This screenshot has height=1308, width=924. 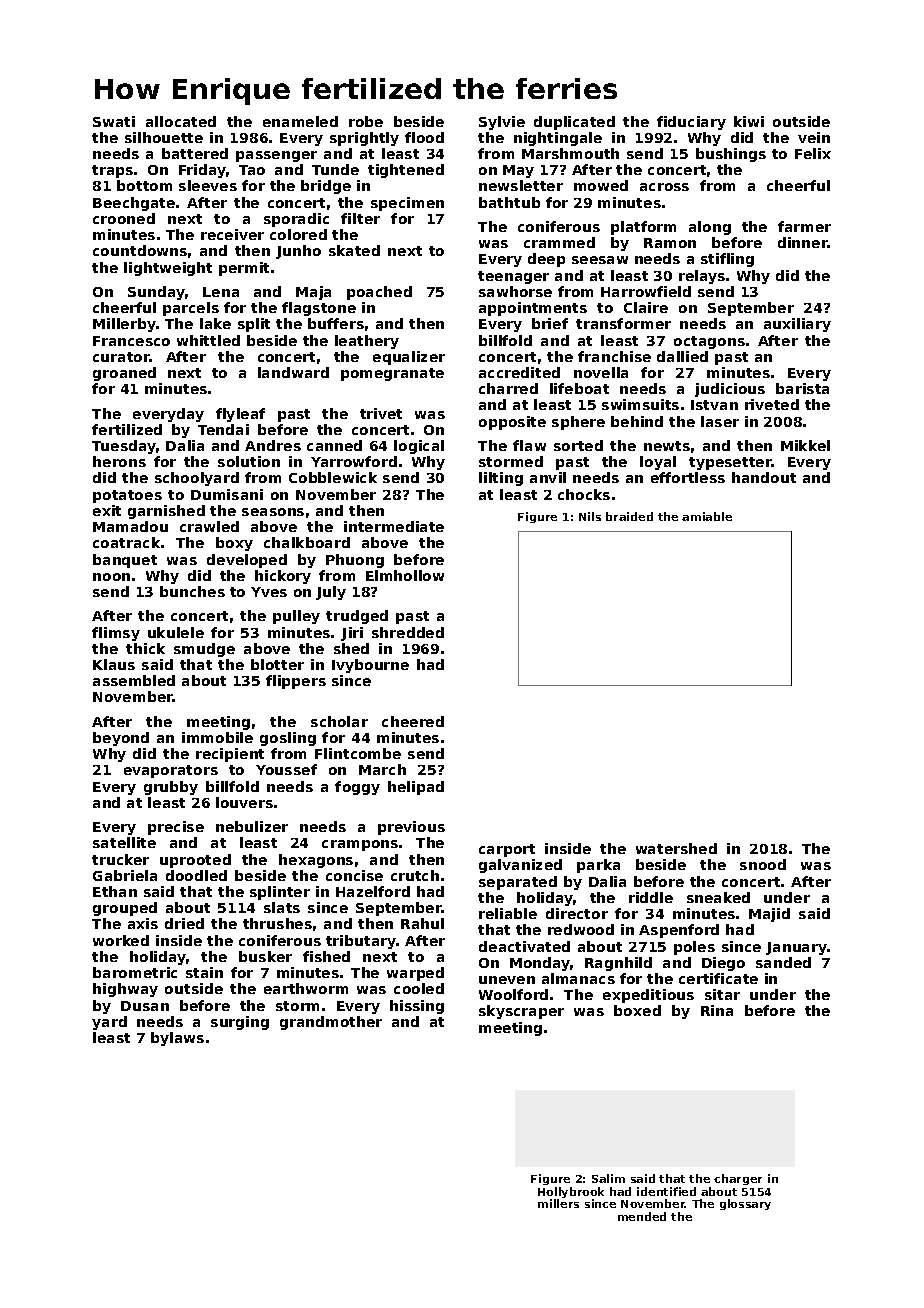 I want to click on specimen, so click(x=407, y=204).
